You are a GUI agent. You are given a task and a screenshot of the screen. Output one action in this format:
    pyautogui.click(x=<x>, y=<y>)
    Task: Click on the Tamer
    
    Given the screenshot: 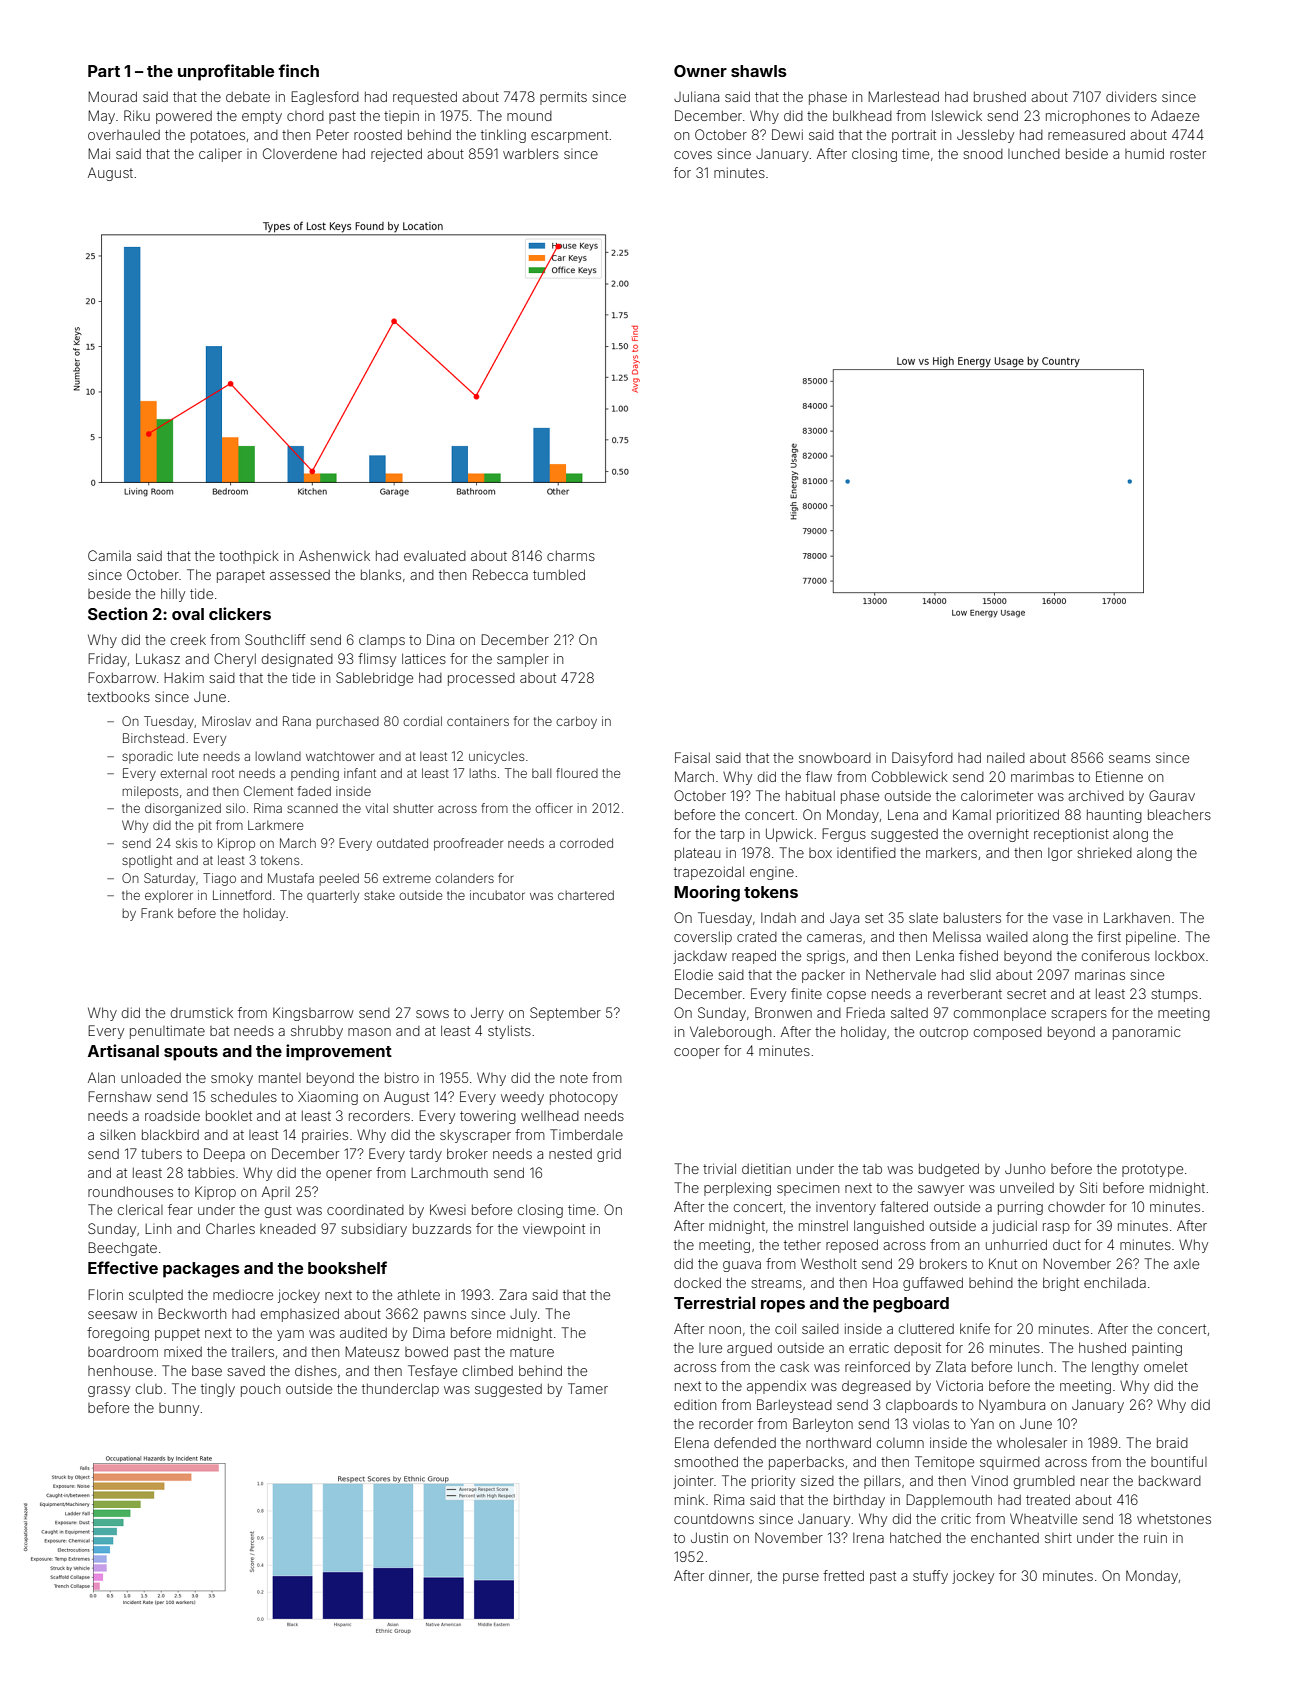 What is the action you would take?
    pyautogui.click(x=588, y=1388)
